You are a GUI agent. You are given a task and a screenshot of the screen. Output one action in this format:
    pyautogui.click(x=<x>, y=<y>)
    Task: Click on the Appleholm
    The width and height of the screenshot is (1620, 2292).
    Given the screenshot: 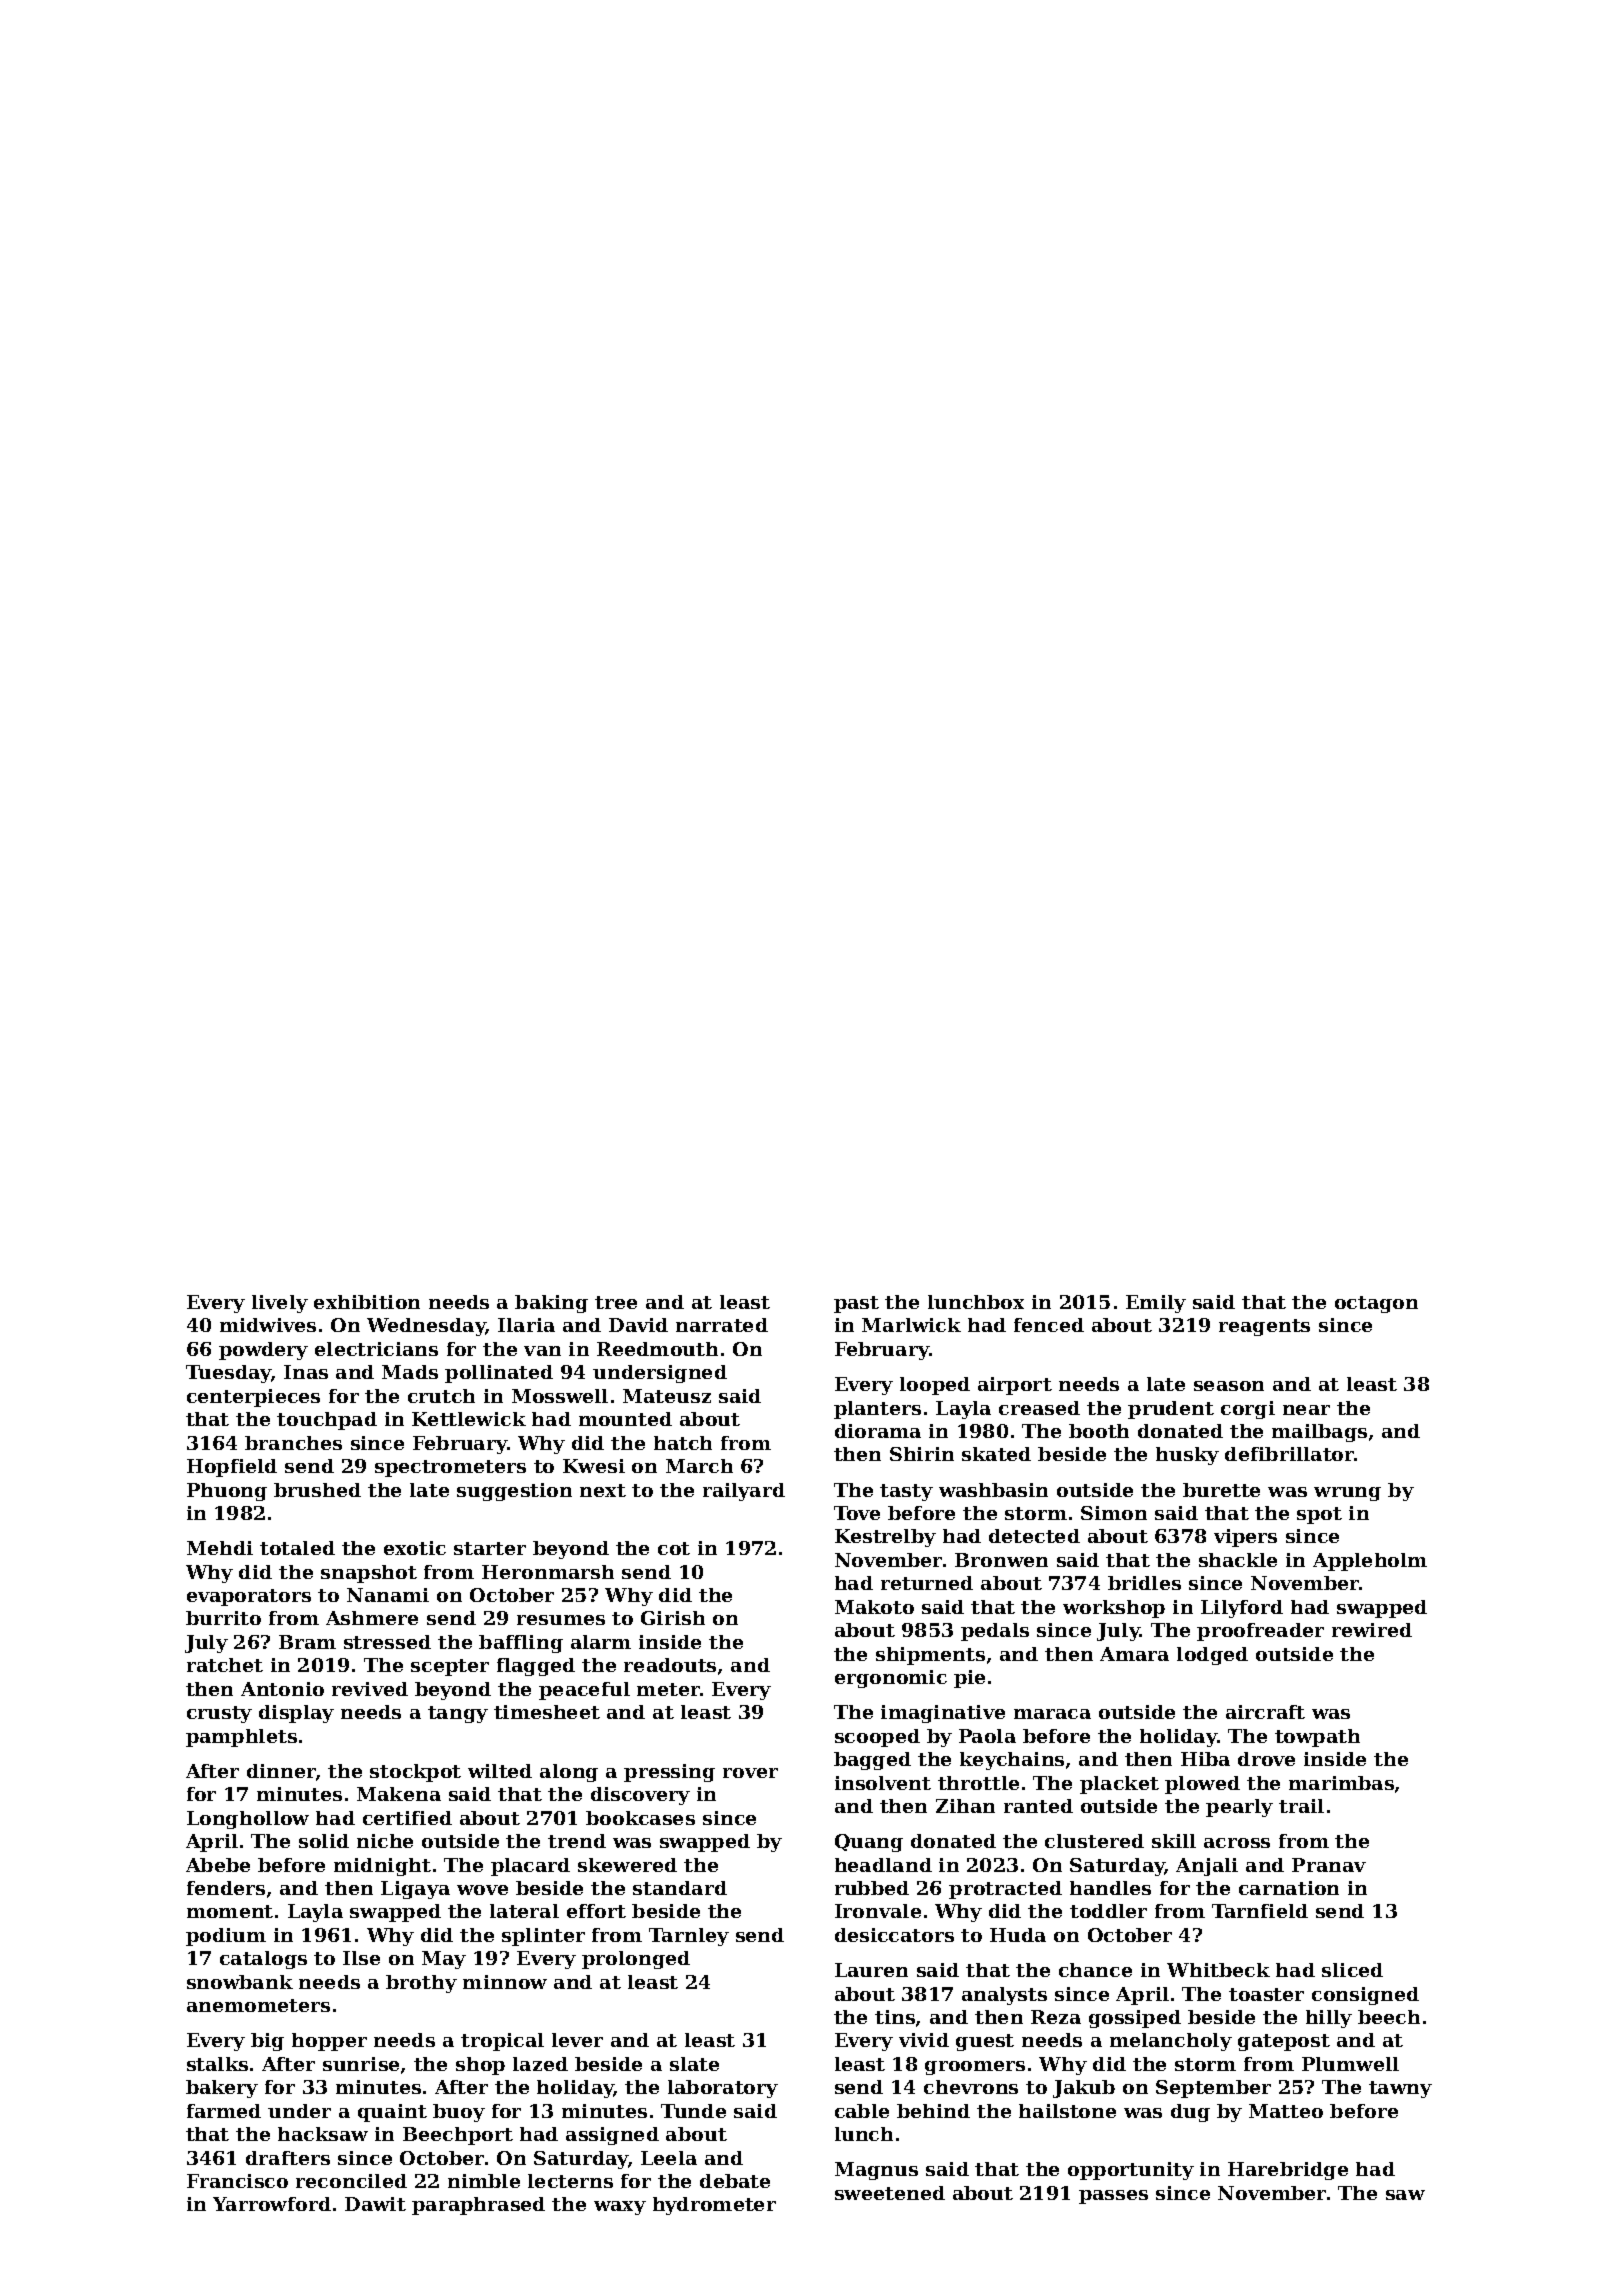 What is the action you would take?
    pyautogui.click(x=1370, y=1562)
